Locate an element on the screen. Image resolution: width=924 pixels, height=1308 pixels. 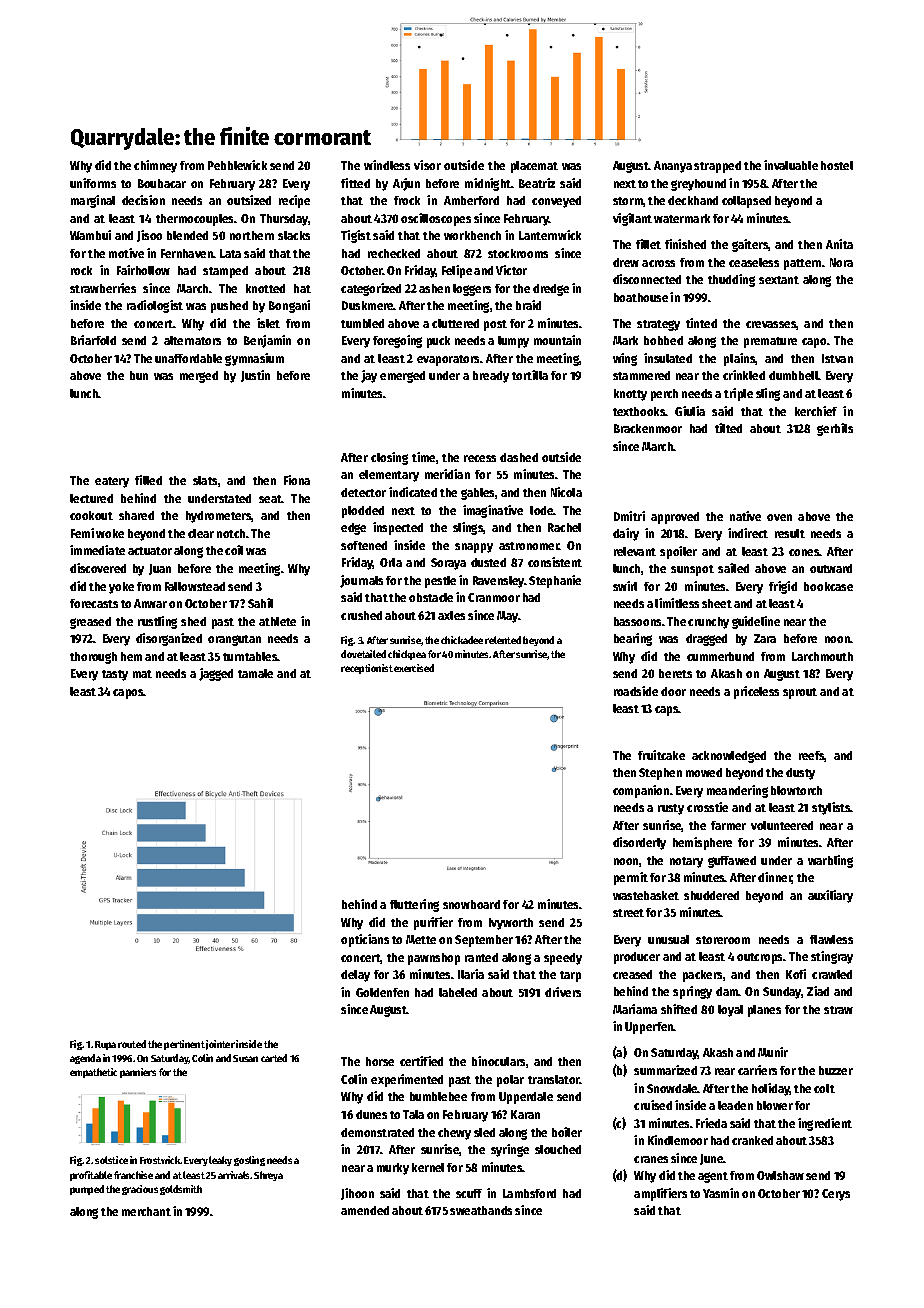
Fernhaven is located at coordinates (187, 253).
